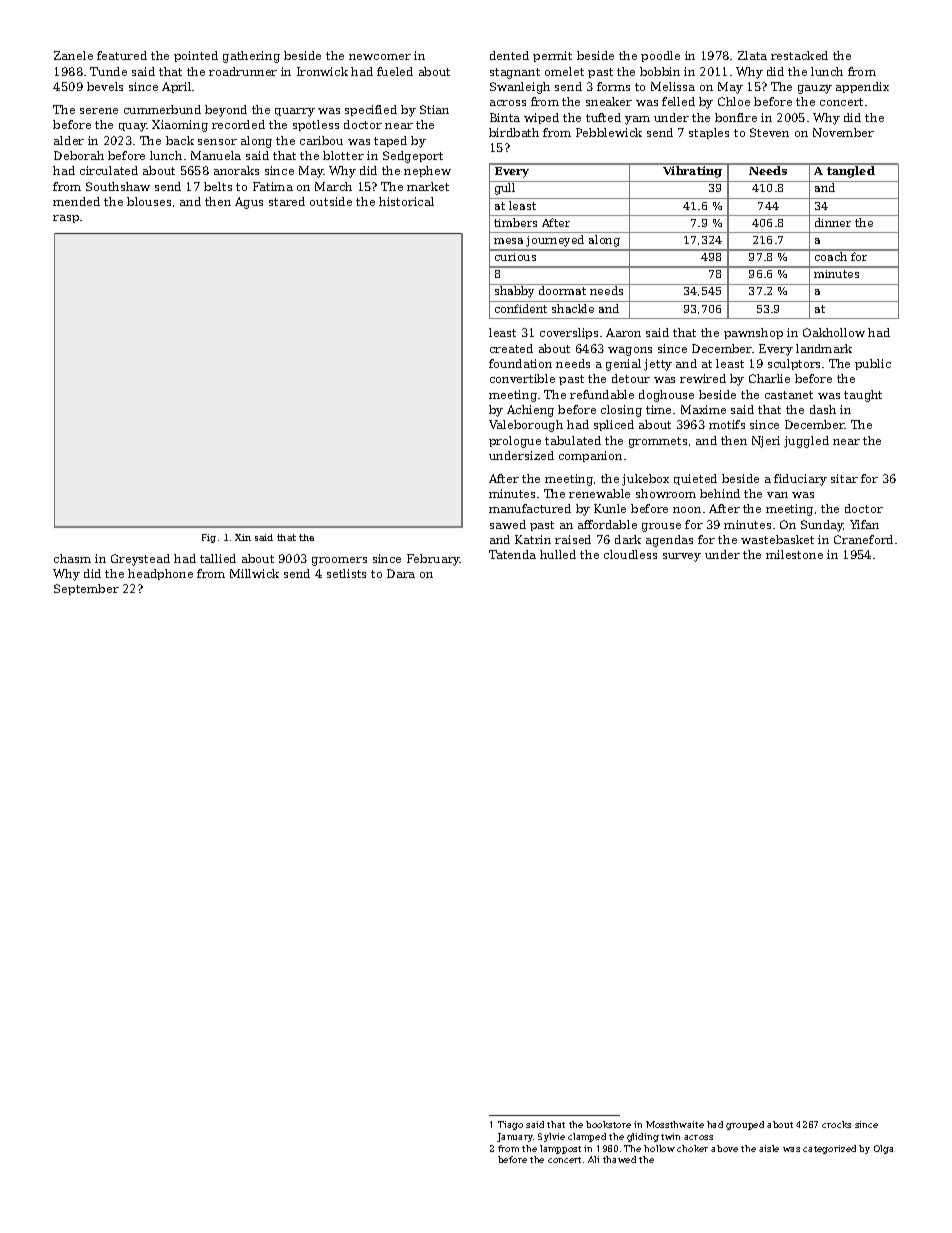 The image size is (952, 1233). What do you see at coordinates (515, 1137) in the screenshot?
I see `January` at bounding box center [515, 1137].
